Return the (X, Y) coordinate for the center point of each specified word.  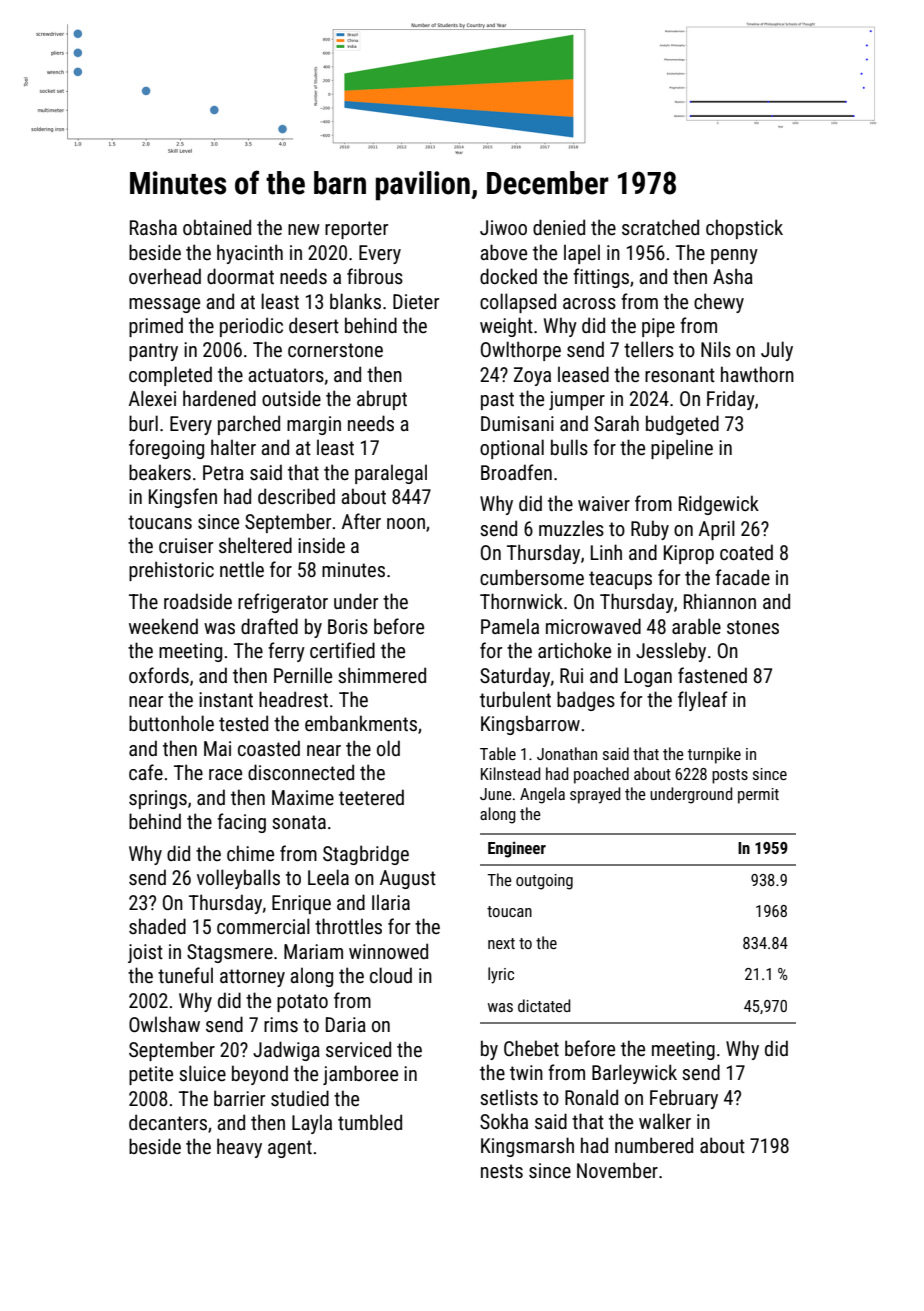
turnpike (714, 755)
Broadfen (516, 472)
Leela (328, 877)
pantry (153, 352)
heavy (239, 1148)
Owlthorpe (521, 351)
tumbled (370, 1122)
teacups (620, 580)
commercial (263, 926)
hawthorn (757, 374)
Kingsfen (183, 498)
